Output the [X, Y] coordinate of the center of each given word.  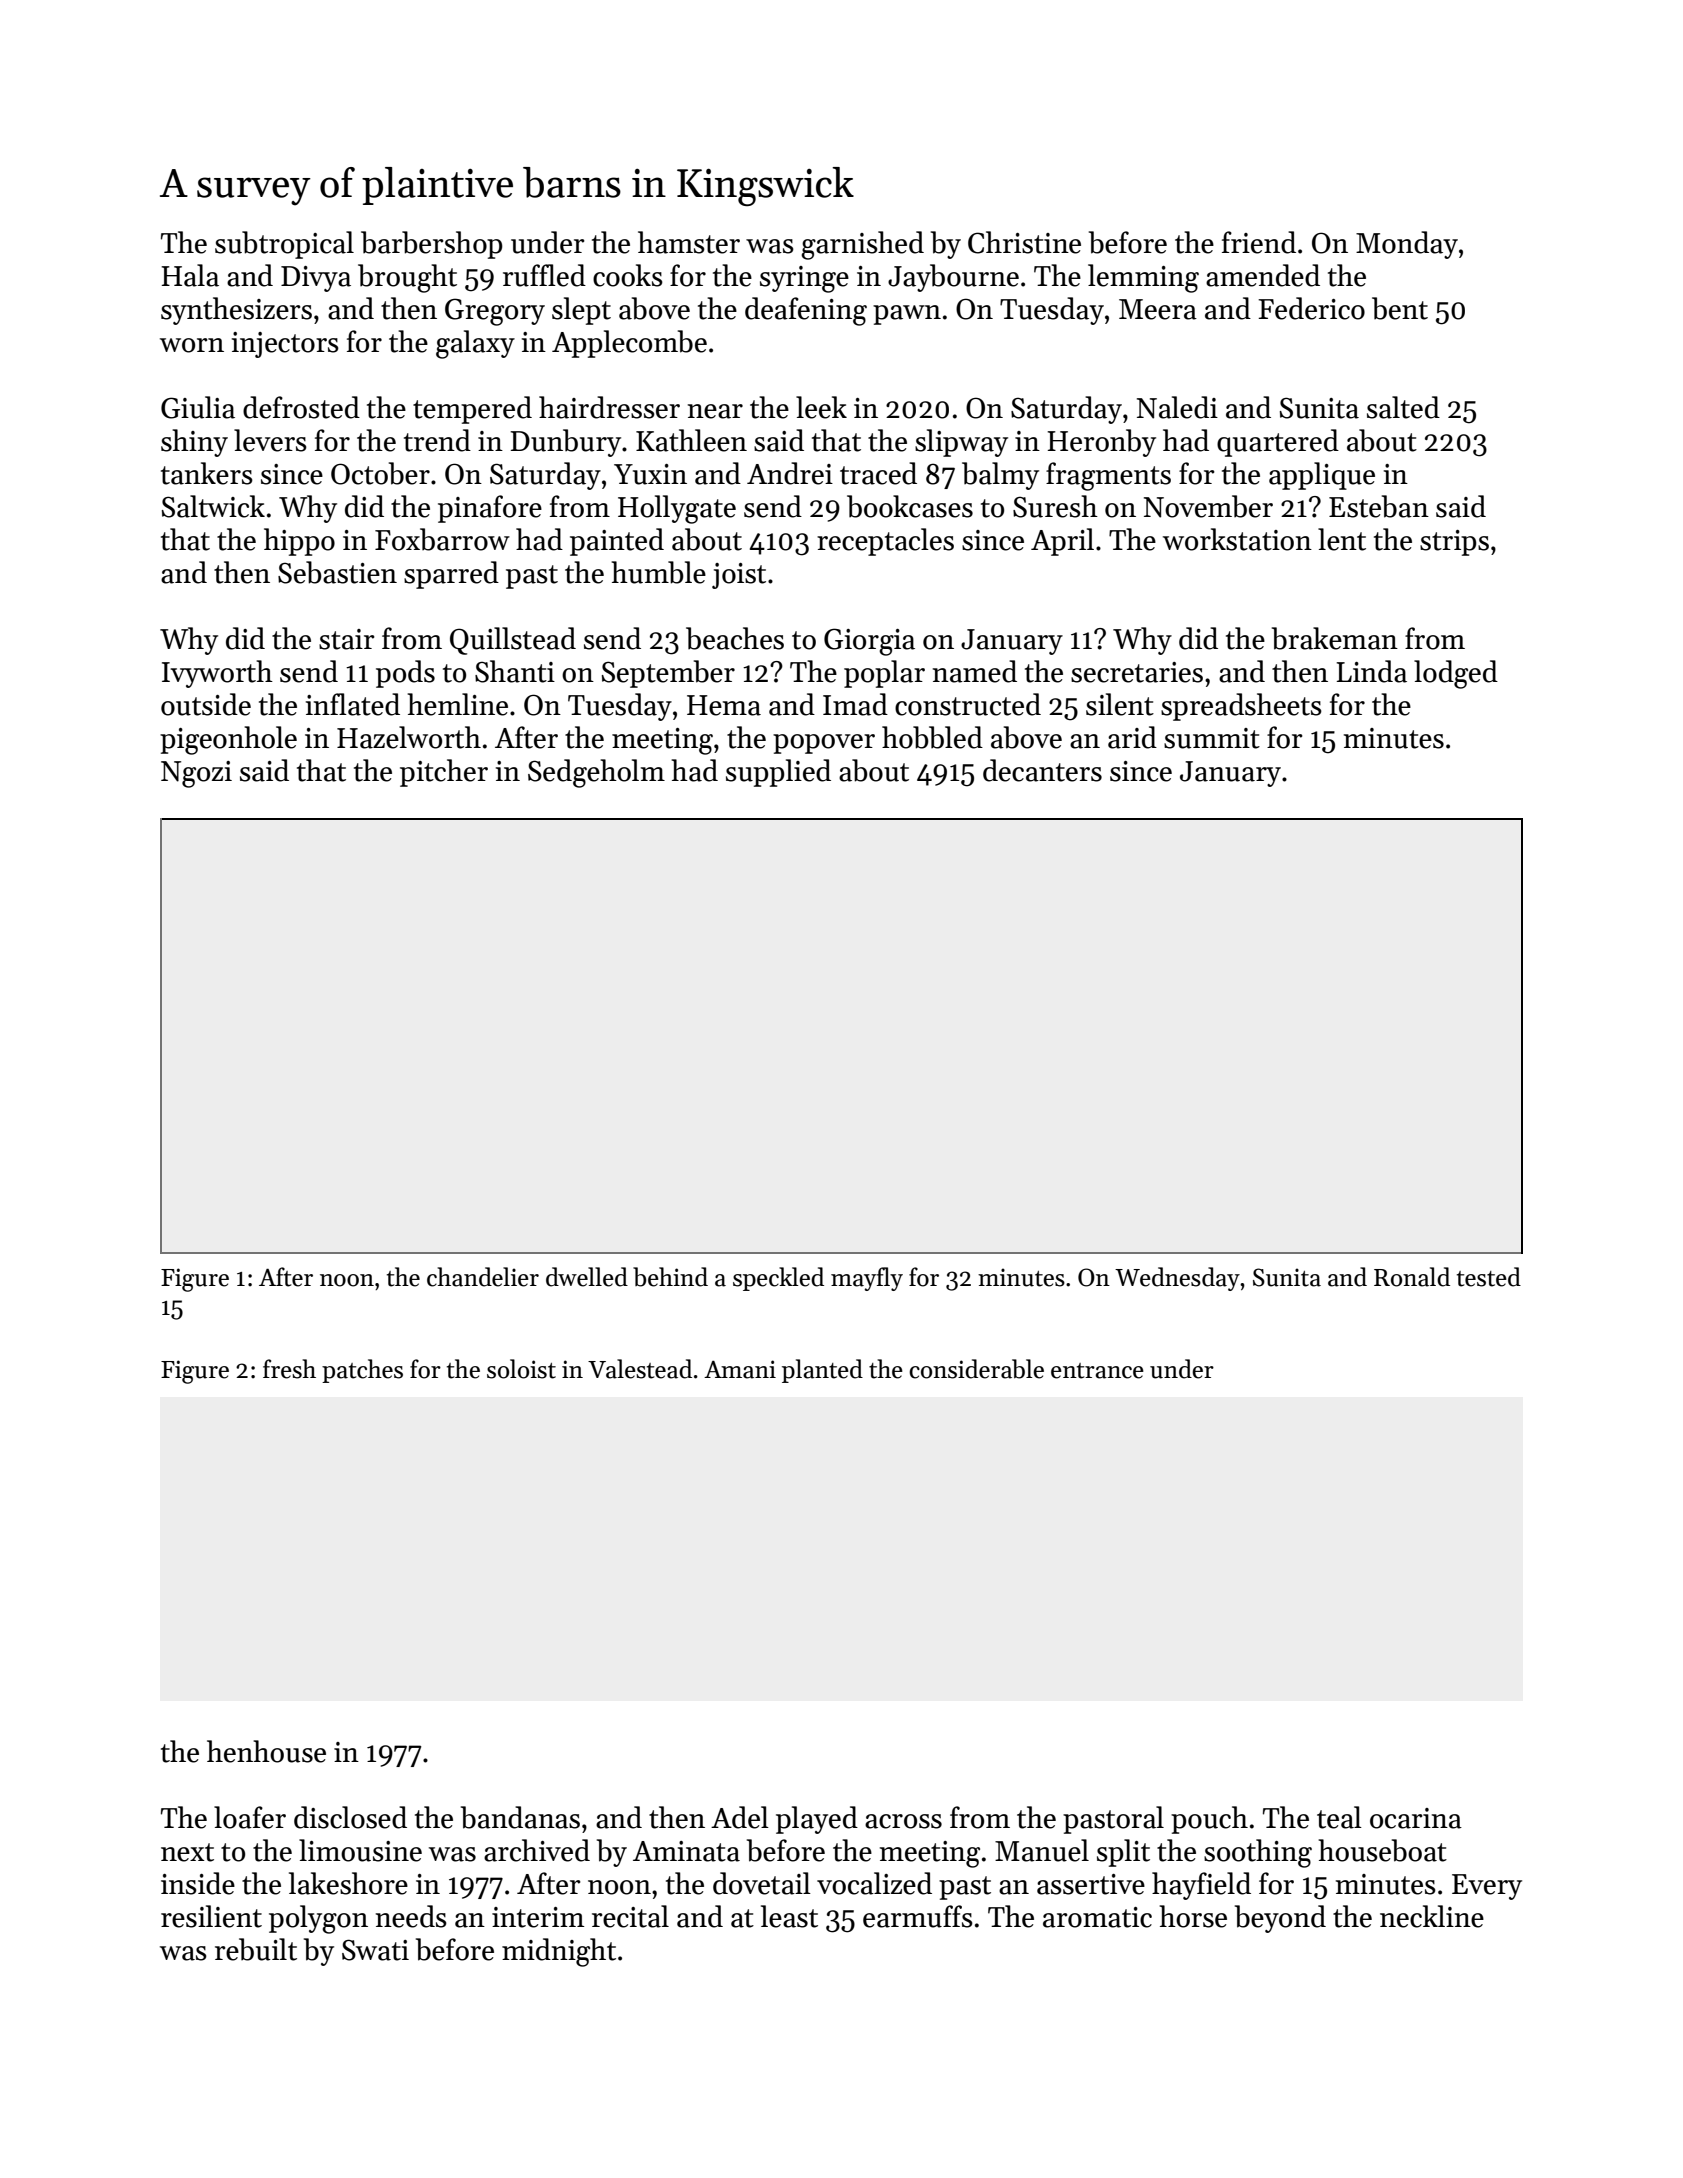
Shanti [515, 671]
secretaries [1137, 672]
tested [1489, 1277]
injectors [285, 345]
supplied [778, 773]
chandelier [483, 1277]
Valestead [640, 1369]
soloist [521, 1369]
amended [1263, 275]
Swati [375, 1950]
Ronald [1412, 1277]
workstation [1237, 539]
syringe [804, 279]
